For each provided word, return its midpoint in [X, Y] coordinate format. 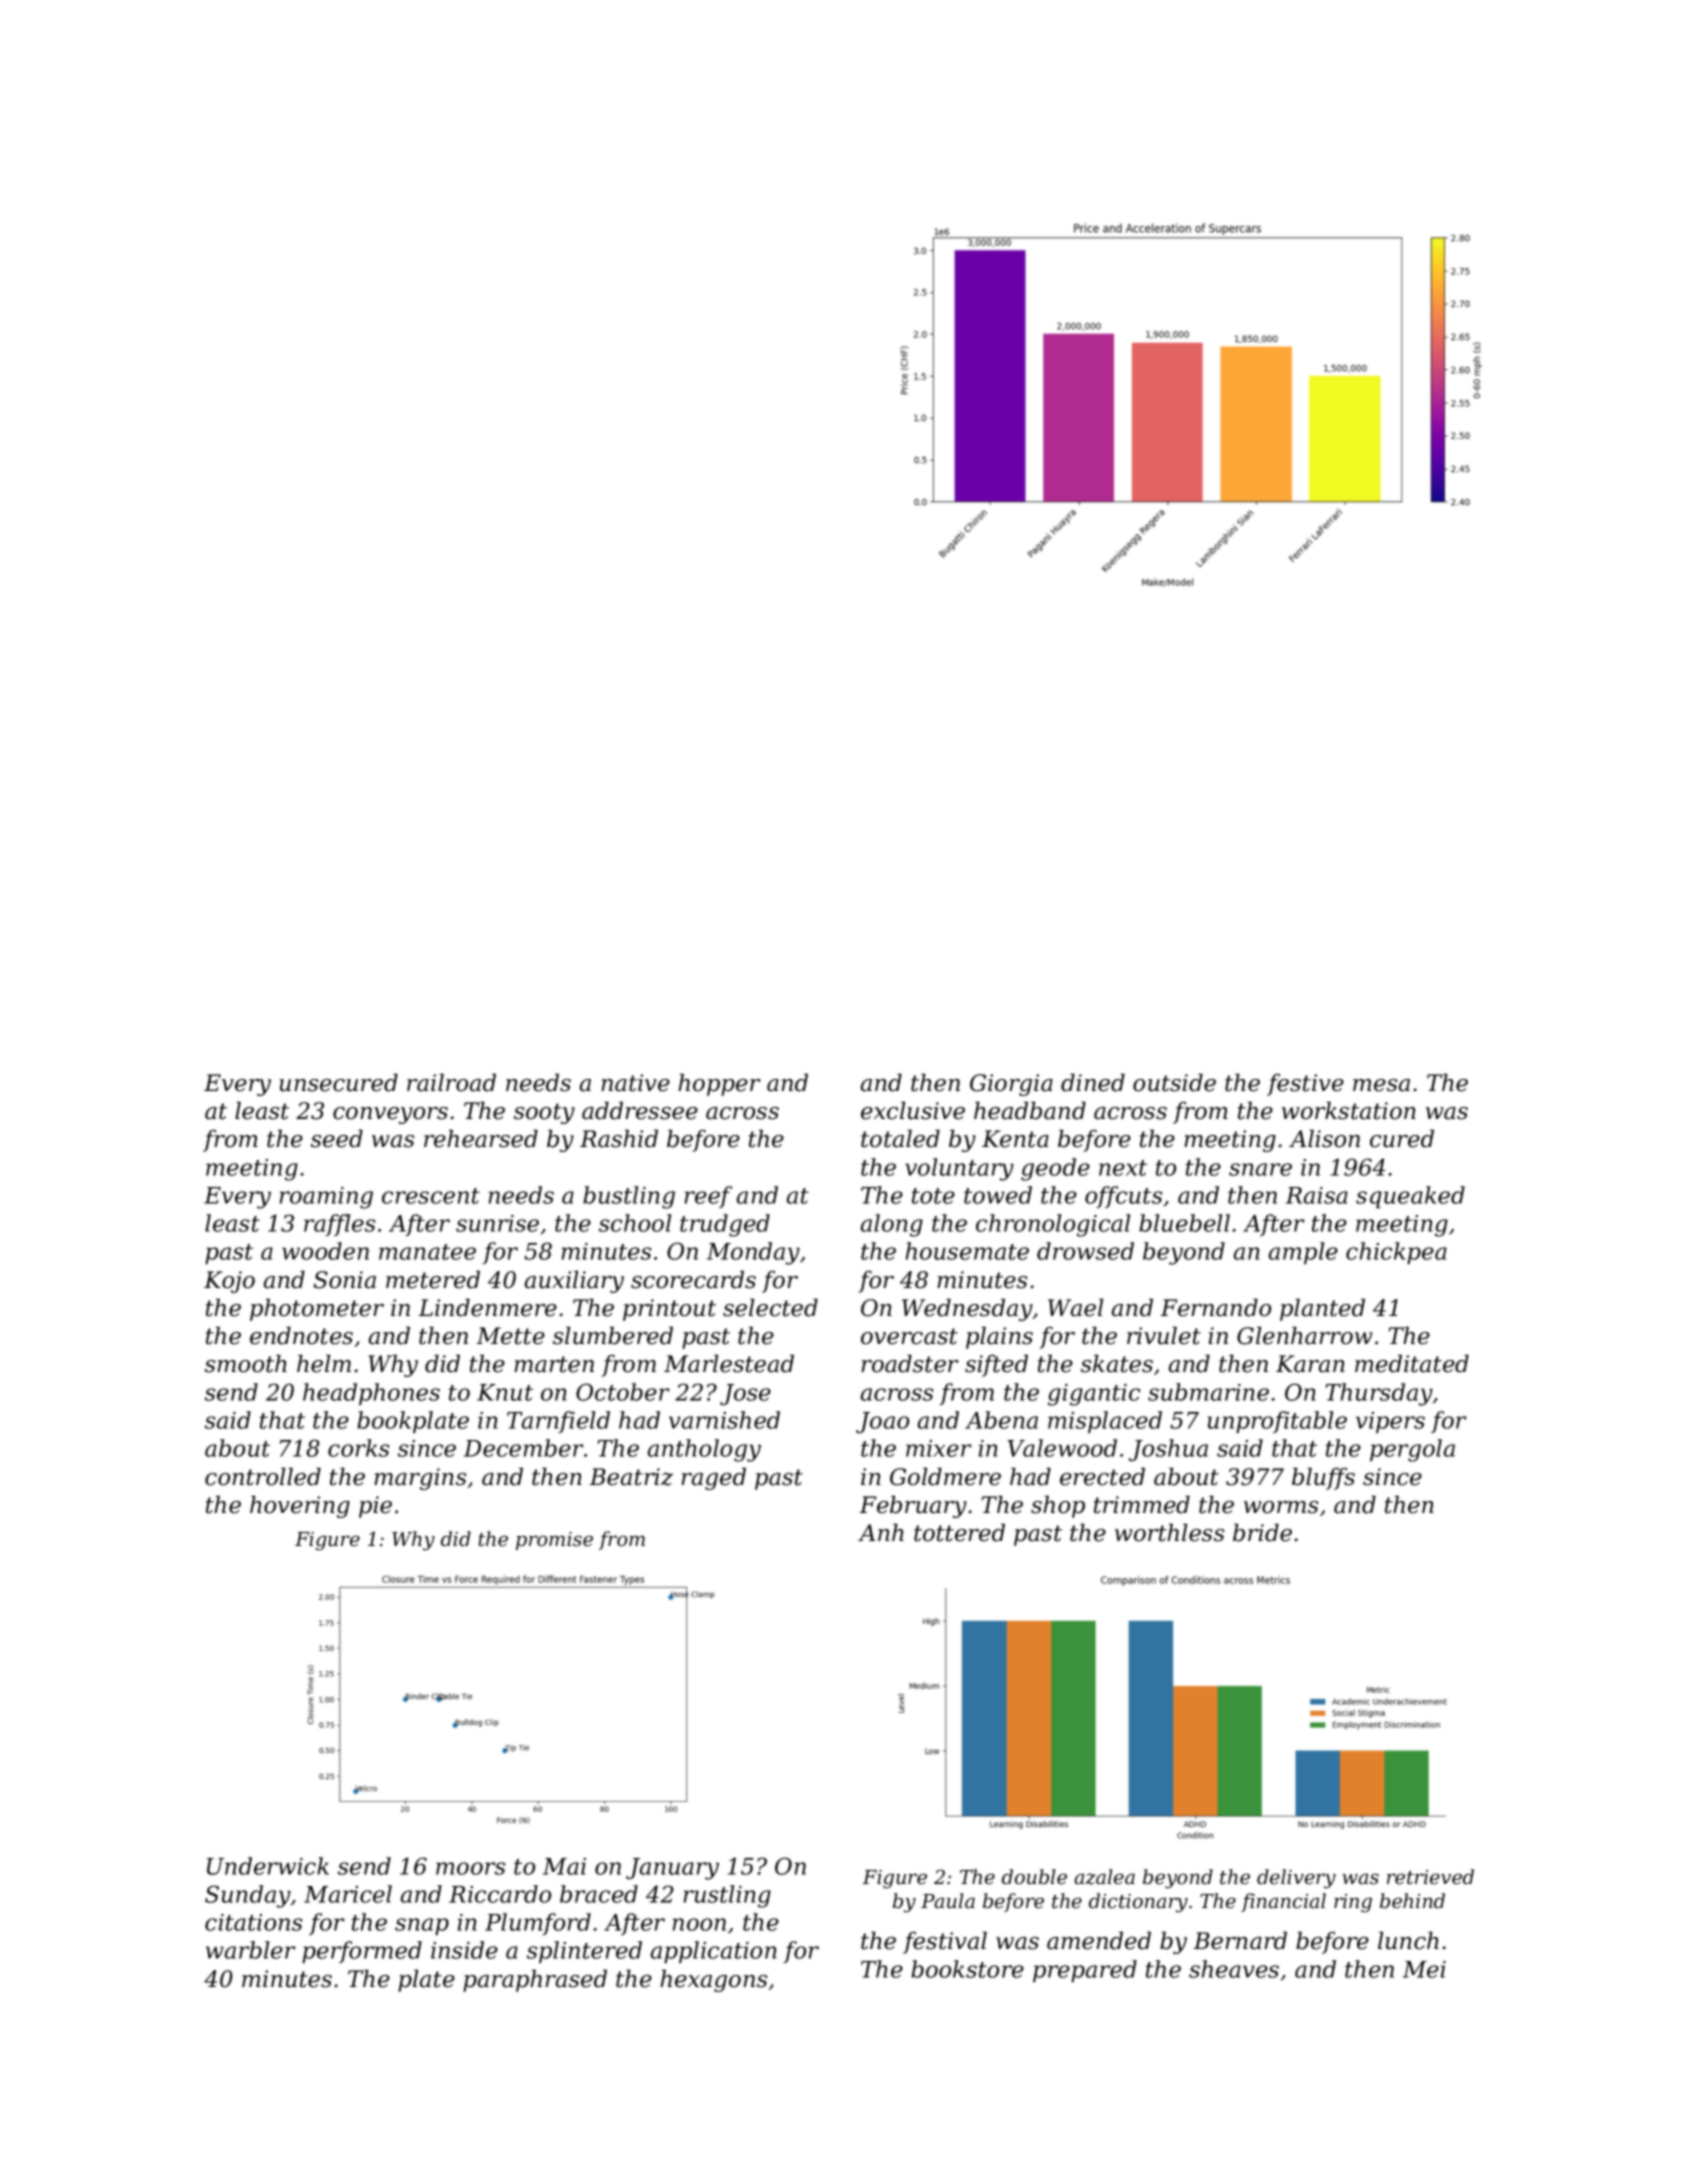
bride [1262, 1533]
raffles [339, 1225]
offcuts [1123, 1197]
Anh [881, 1532]
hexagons [713, 1981]
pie [375, 1507]
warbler [251, 1950]
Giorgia [1011, 1085]
